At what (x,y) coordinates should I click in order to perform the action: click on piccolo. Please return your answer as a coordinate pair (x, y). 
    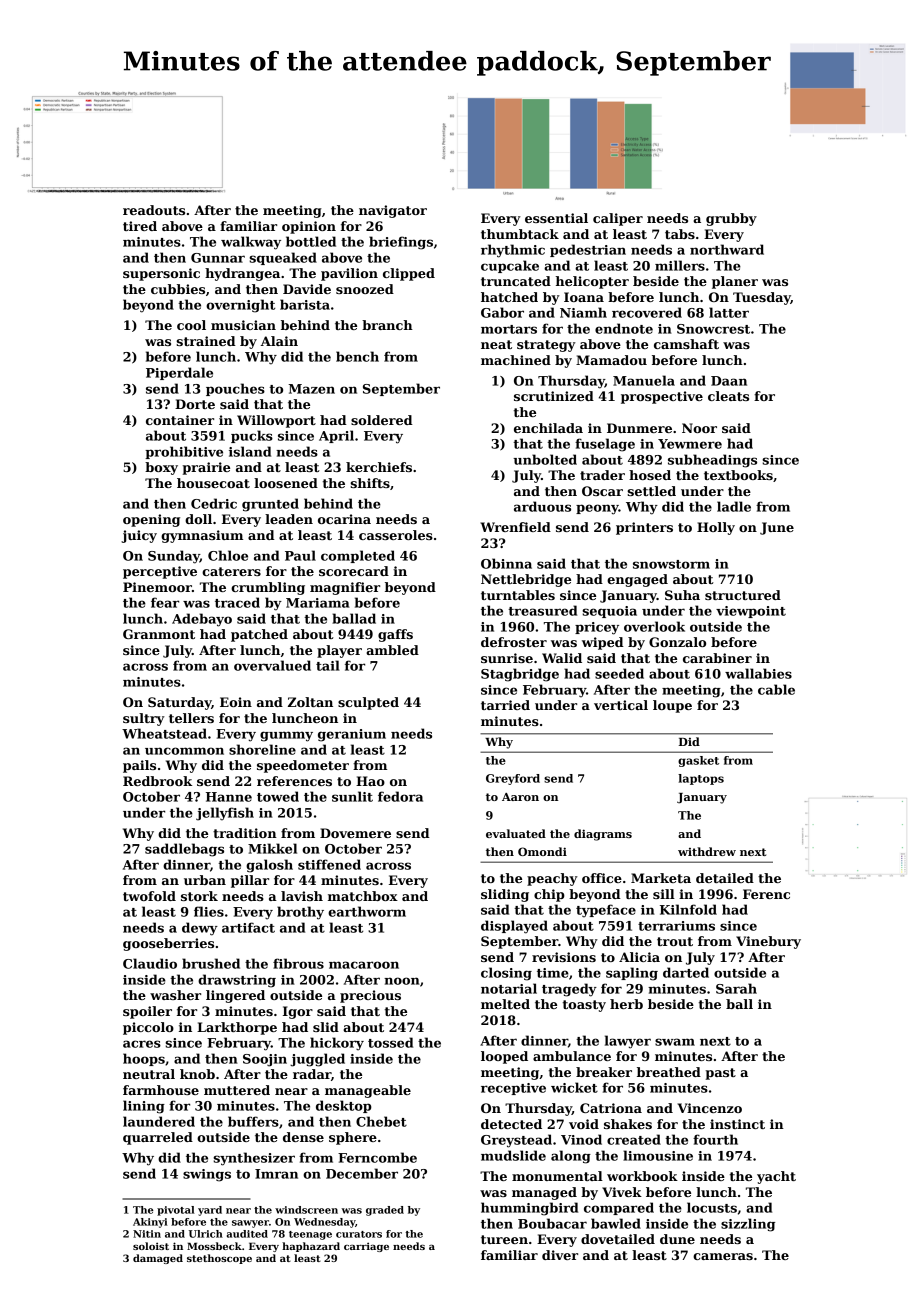
    Looking at the image, I should click on (148, 1028).
